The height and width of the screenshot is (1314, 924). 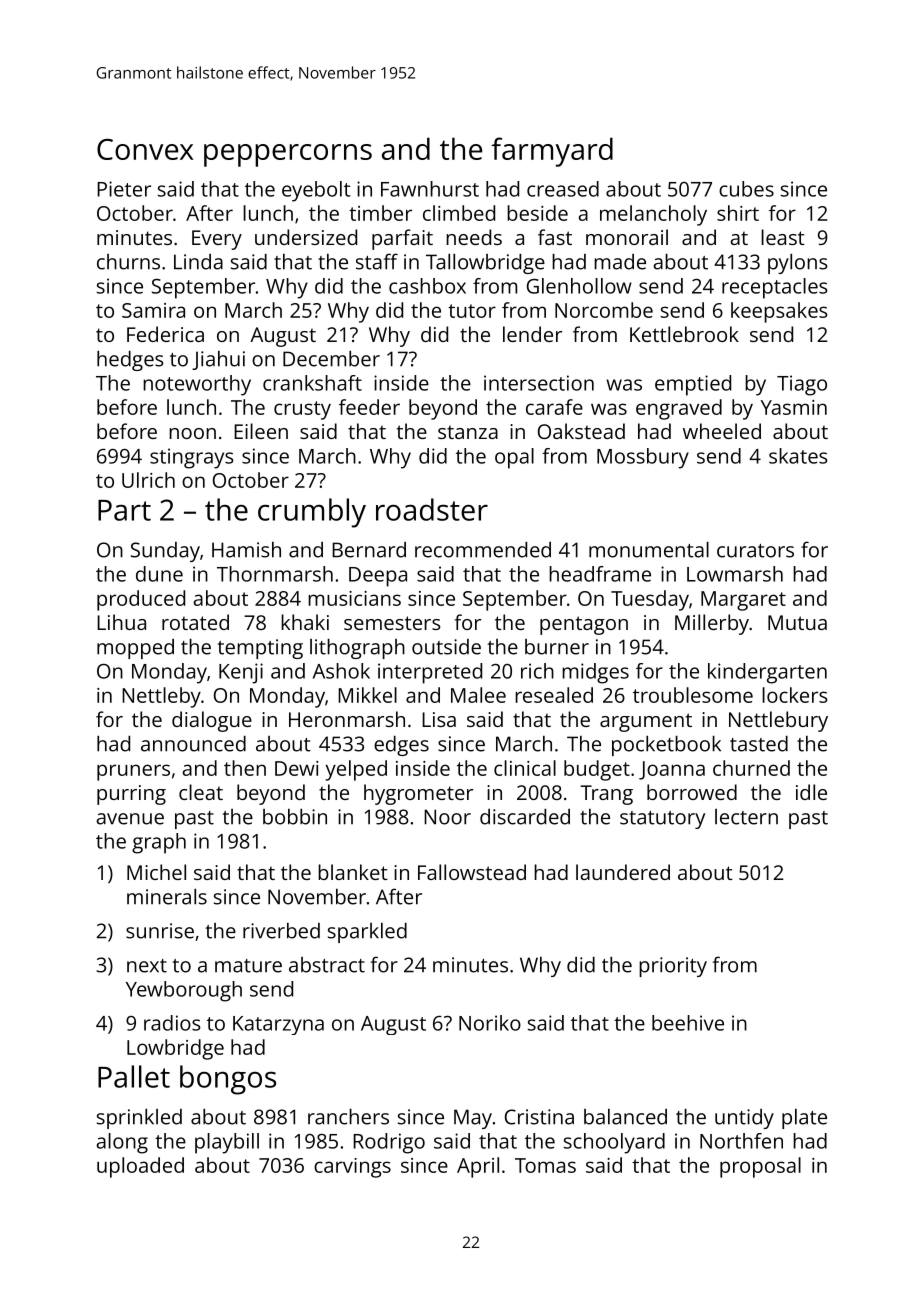 I want to click on Mutua, so click(x=797, y=622).
